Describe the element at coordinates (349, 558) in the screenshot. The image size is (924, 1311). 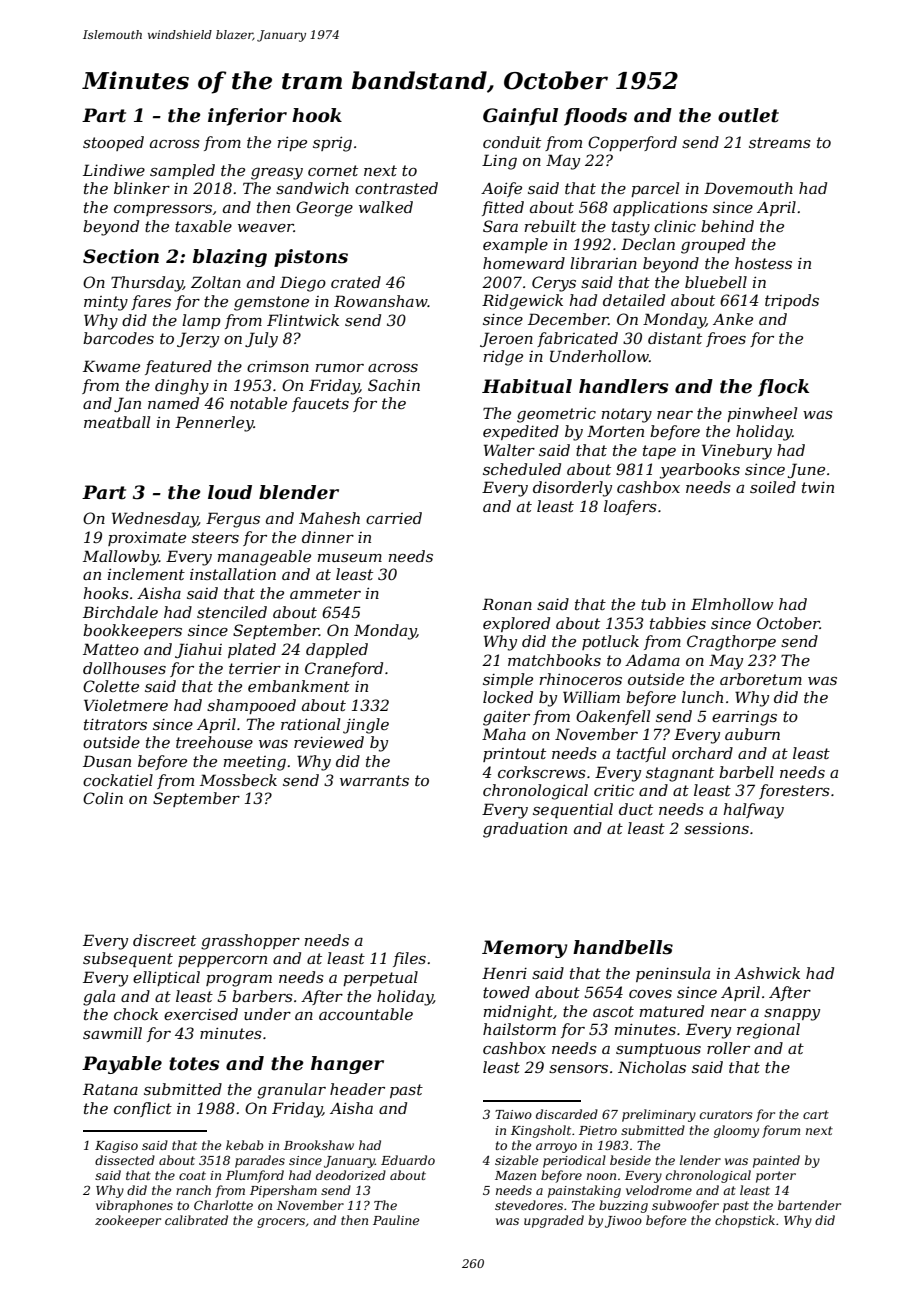
I see `museum` at that location.
